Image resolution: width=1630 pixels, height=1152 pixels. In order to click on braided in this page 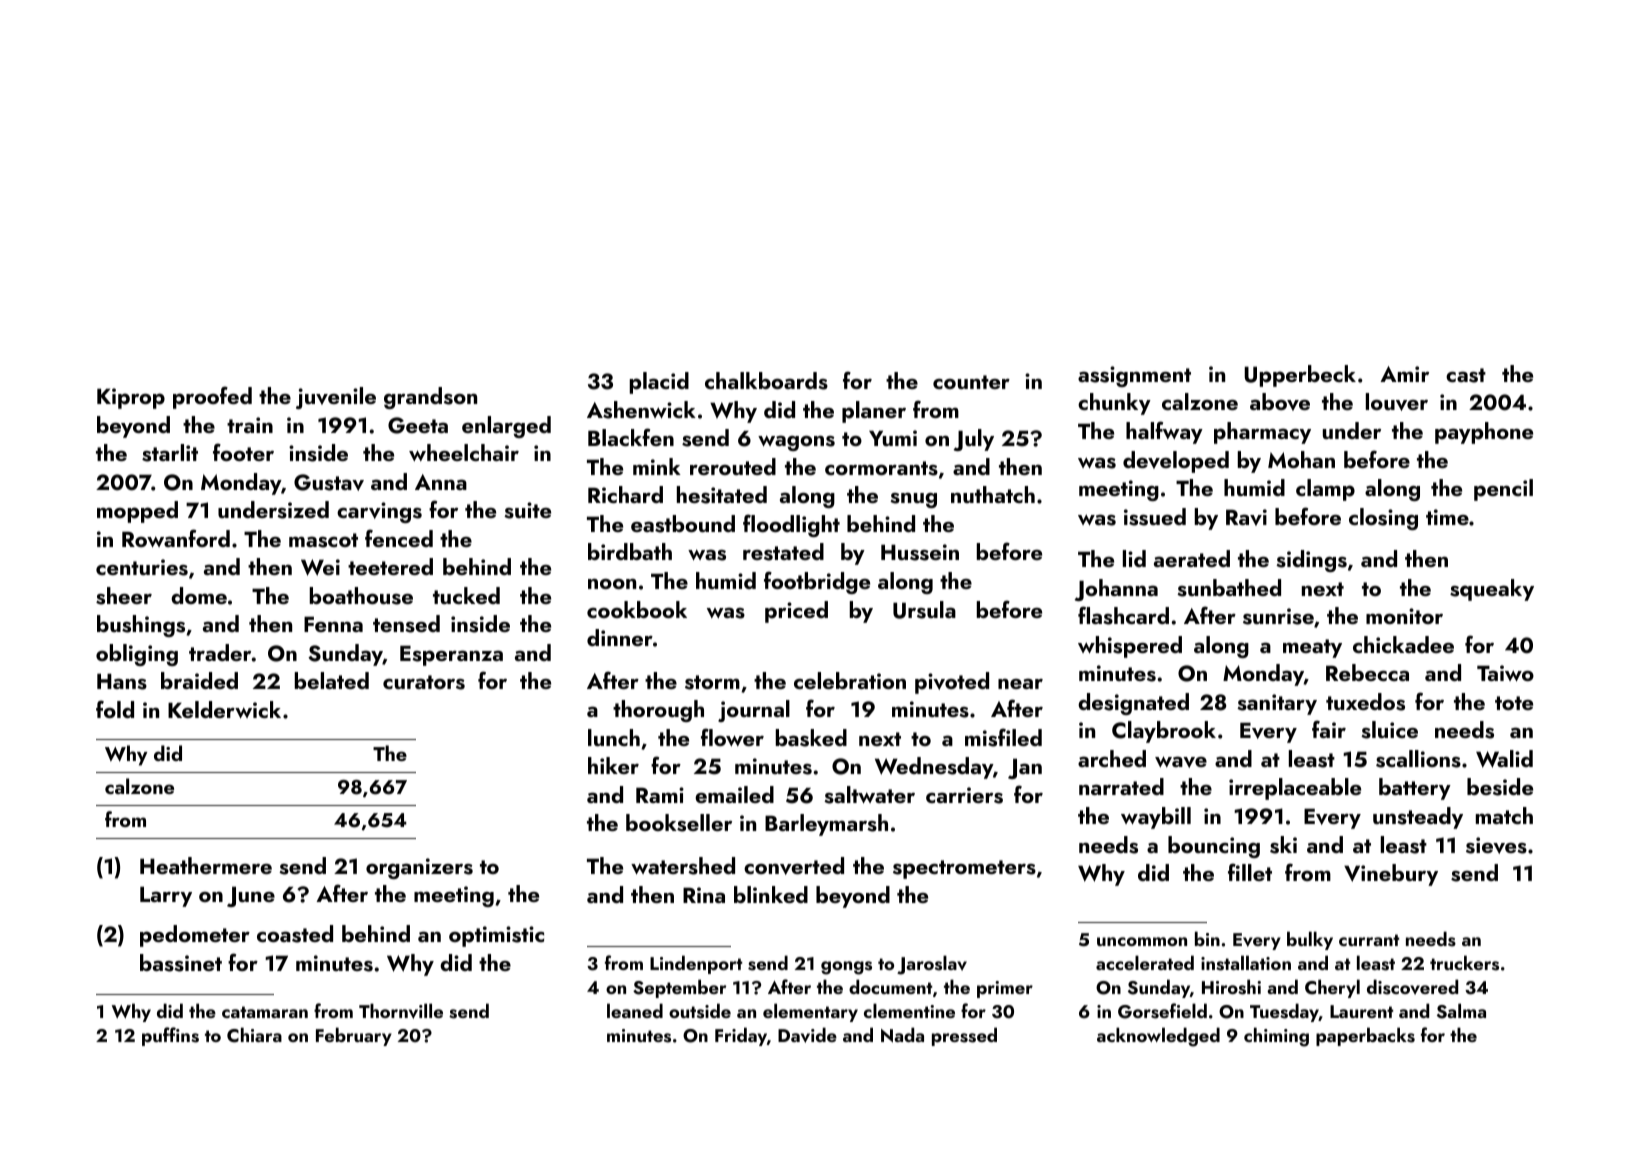, I will do `click(199, 680)`.
